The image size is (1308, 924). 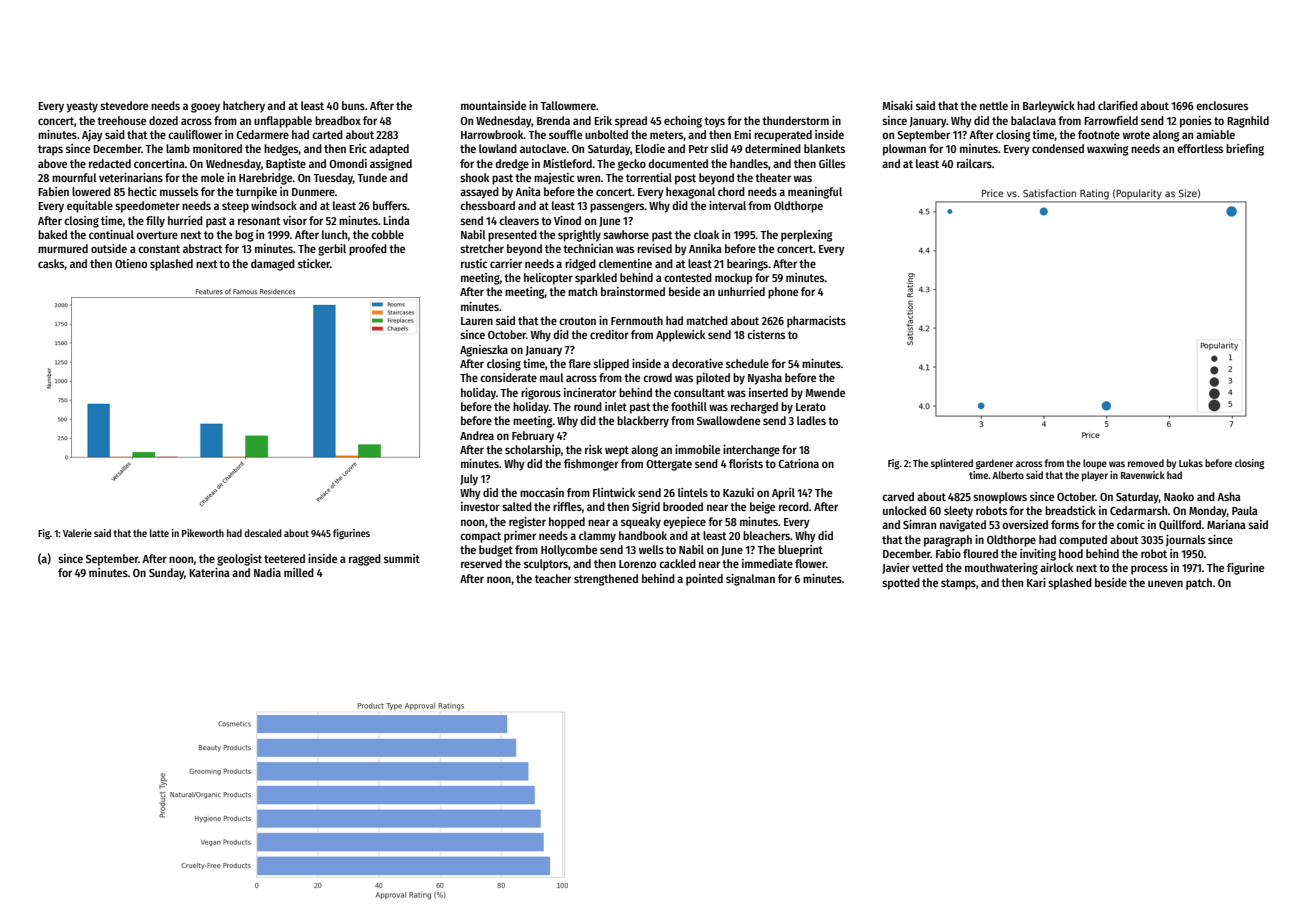 What do you see at coordinates (713, 379) in the document?
I see `piloted` at bounding box center [713, 379].
